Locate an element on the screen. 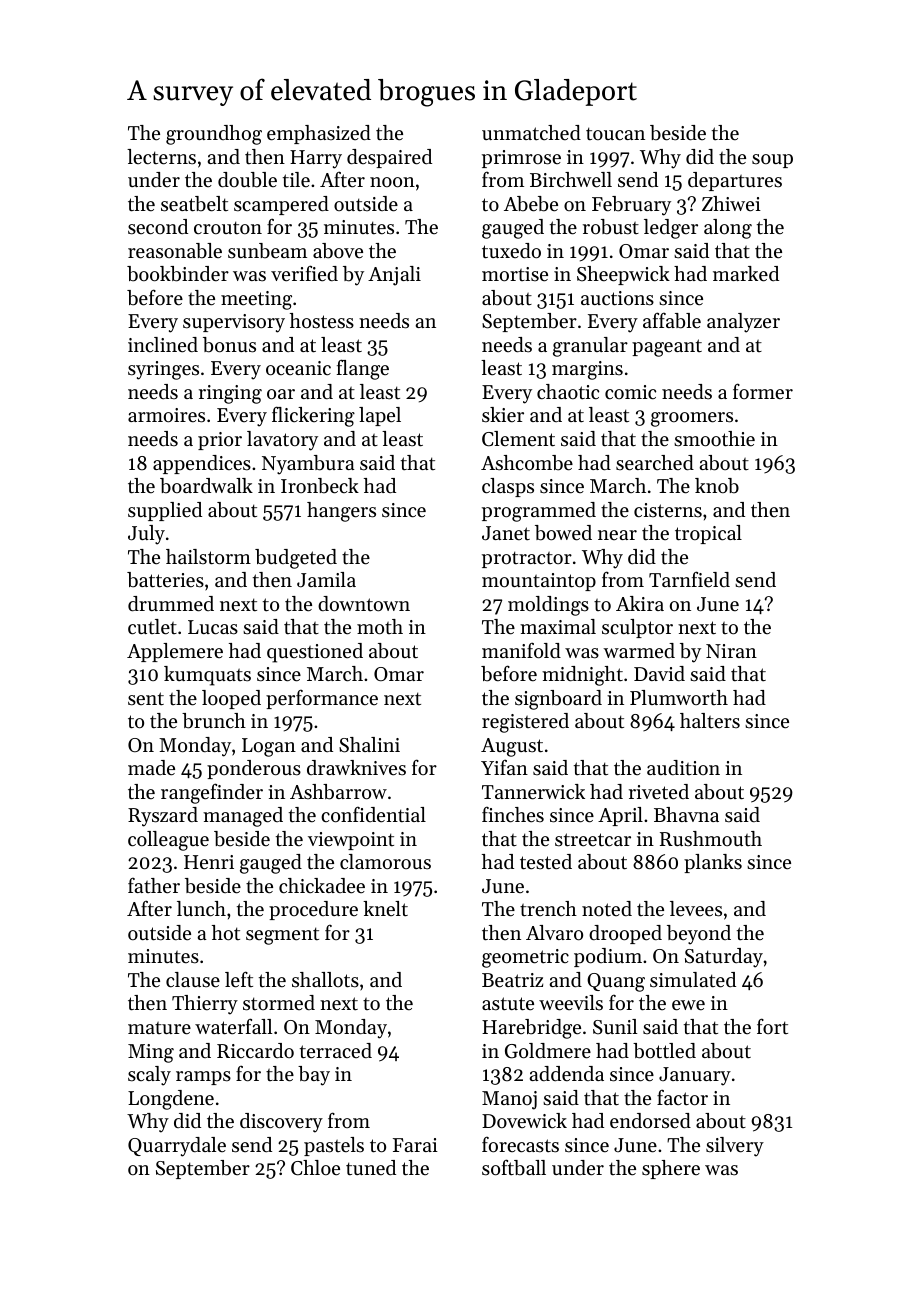 Image resolution: width=924 pixels, height=1314 pixels. groundhog is located at coordinates (214, 135).
